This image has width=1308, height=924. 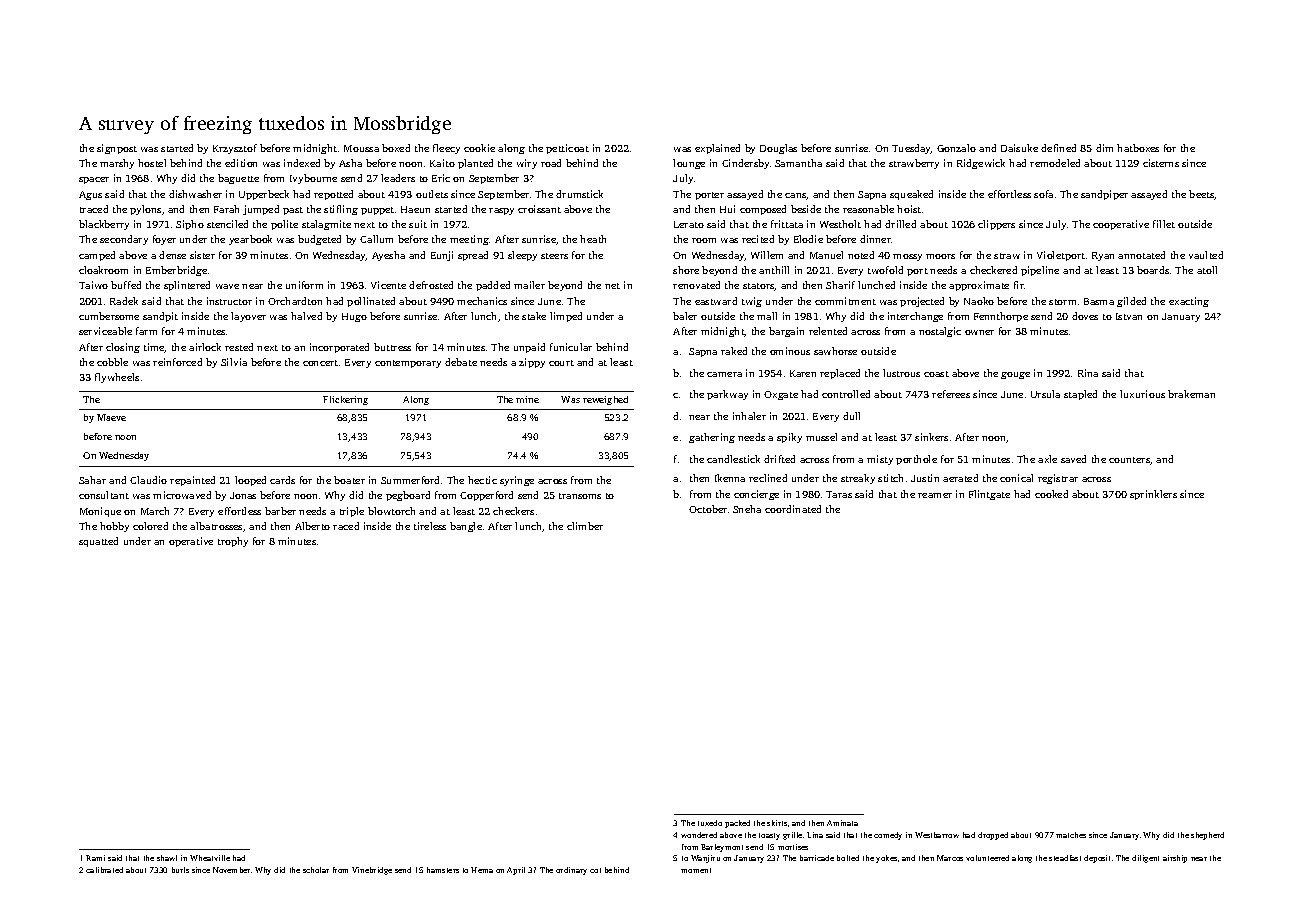 What do you see at coordinates (685, 316) in the image?
I see `baler` at bounding box center [685, 316].
